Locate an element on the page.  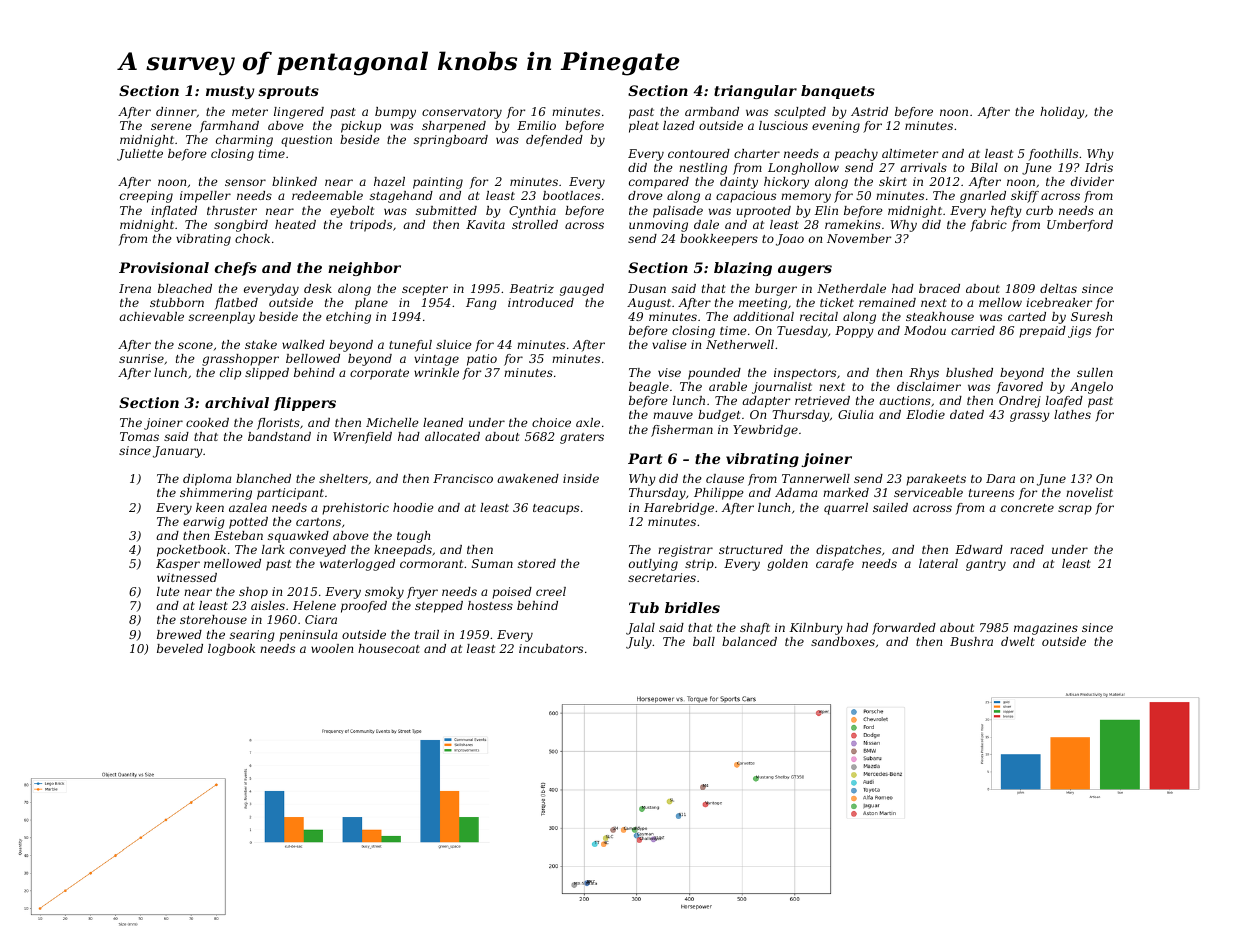
fabric is located at coordinates (988, 226).
